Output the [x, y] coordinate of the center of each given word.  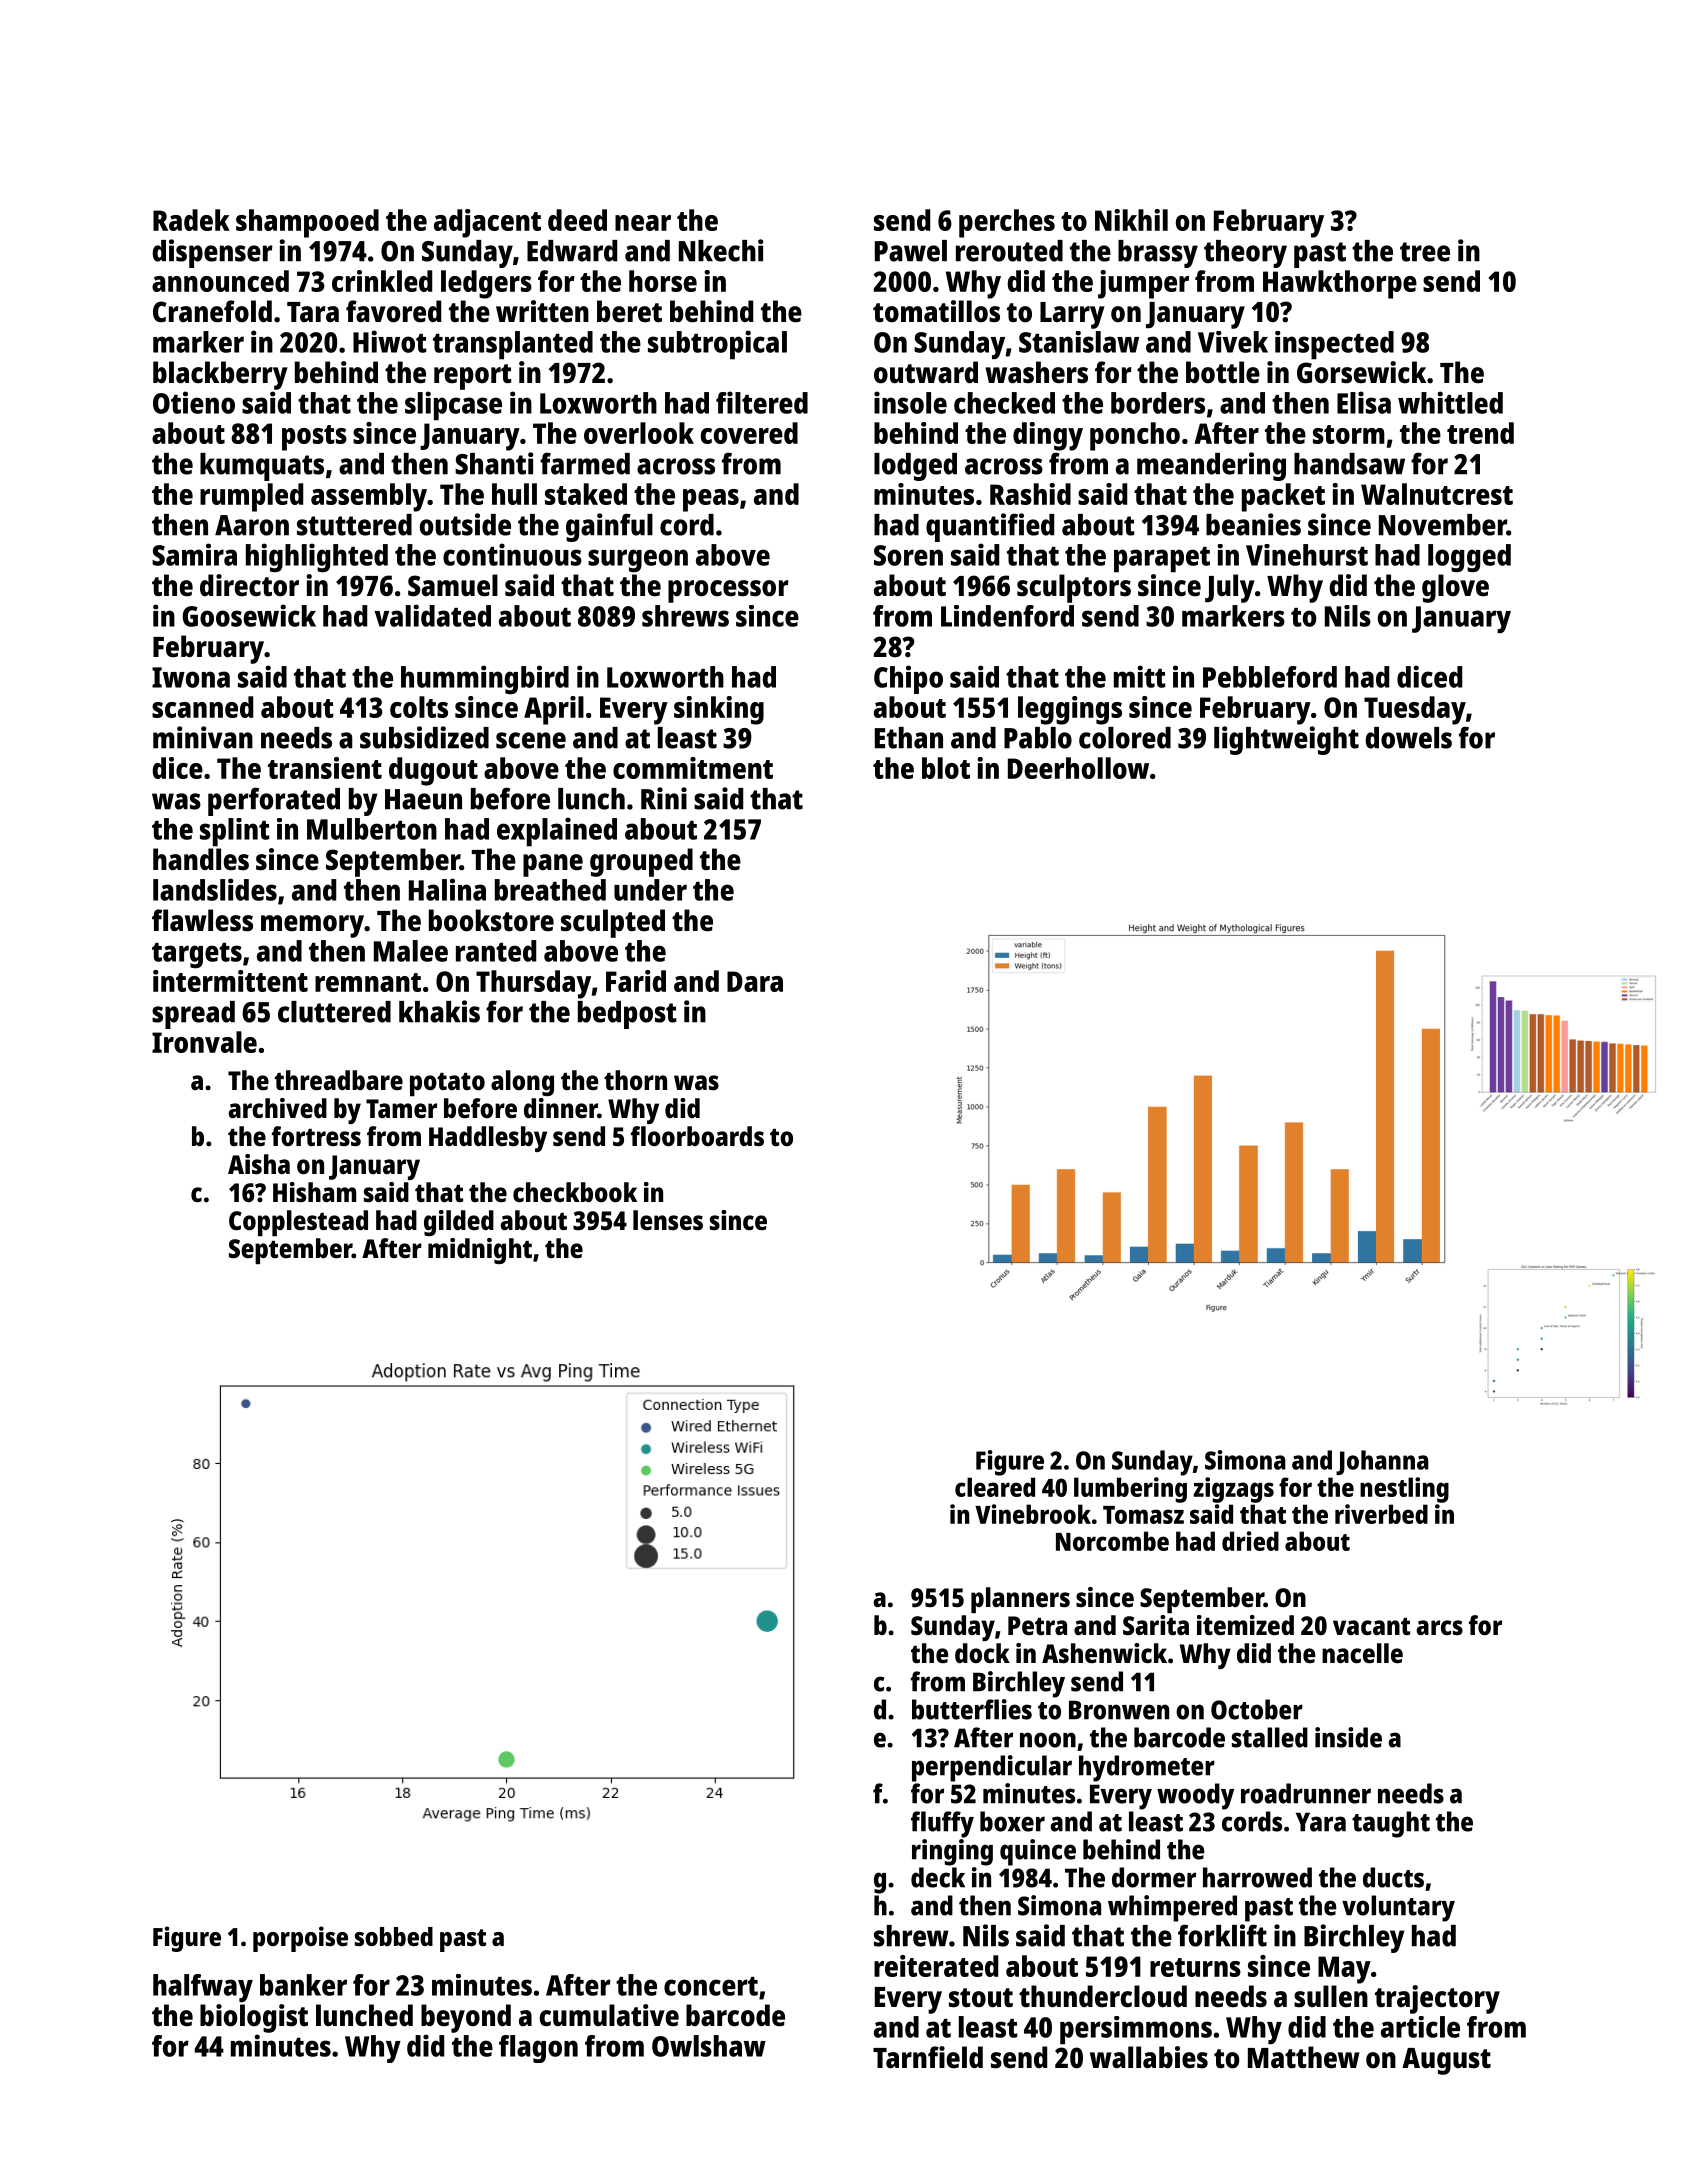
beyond [466, 2018]
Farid [636, 981]
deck [938, 1877]
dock [982, 1653]
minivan [203, 737]
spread [193, 1015]
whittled [1450, 402]
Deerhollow [1078, 768]
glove [1455, 588]
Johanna [1382, 1462]
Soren [908, 555]
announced [220, 281]
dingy [1048, 436]
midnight [480, 1251]
